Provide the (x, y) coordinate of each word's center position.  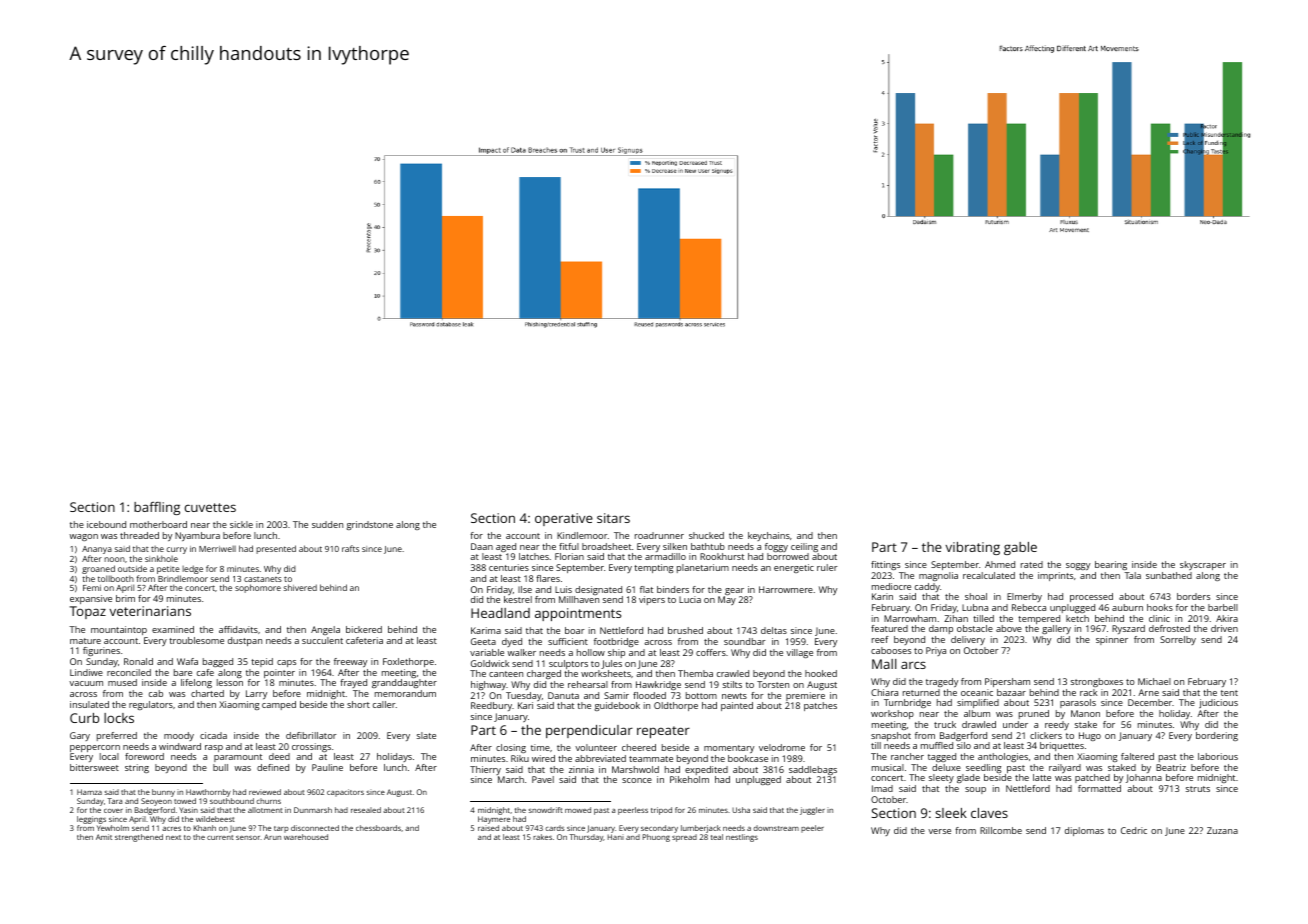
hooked (821, 673)
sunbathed (1169, 575)
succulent (322, 640)
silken (675, 546)
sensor (248, 838)
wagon (83, 537)
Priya (936, 651)
